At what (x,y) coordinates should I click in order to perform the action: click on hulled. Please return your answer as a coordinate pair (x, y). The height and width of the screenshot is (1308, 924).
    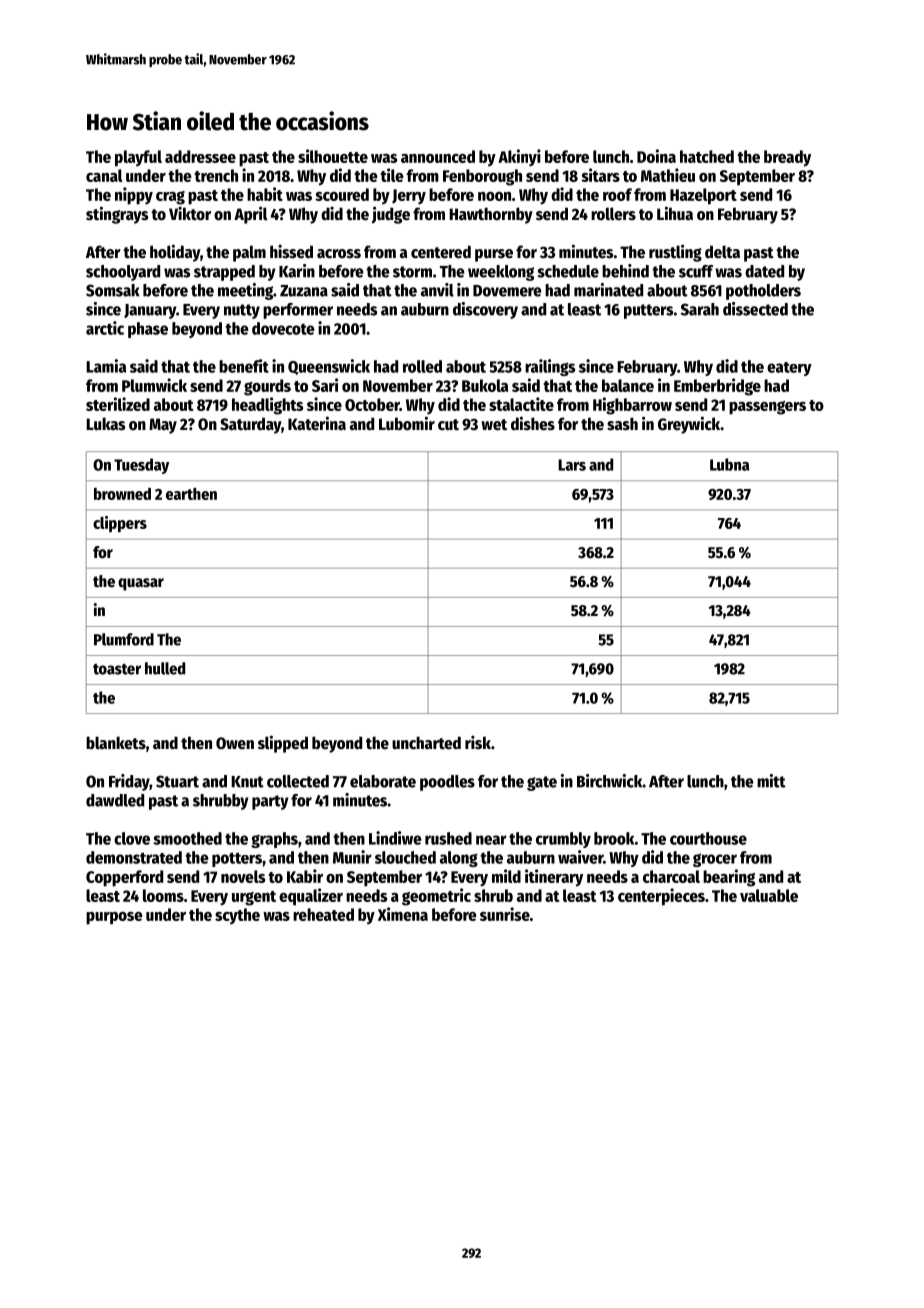
    Looking at the image, I should click on (165, 668).
